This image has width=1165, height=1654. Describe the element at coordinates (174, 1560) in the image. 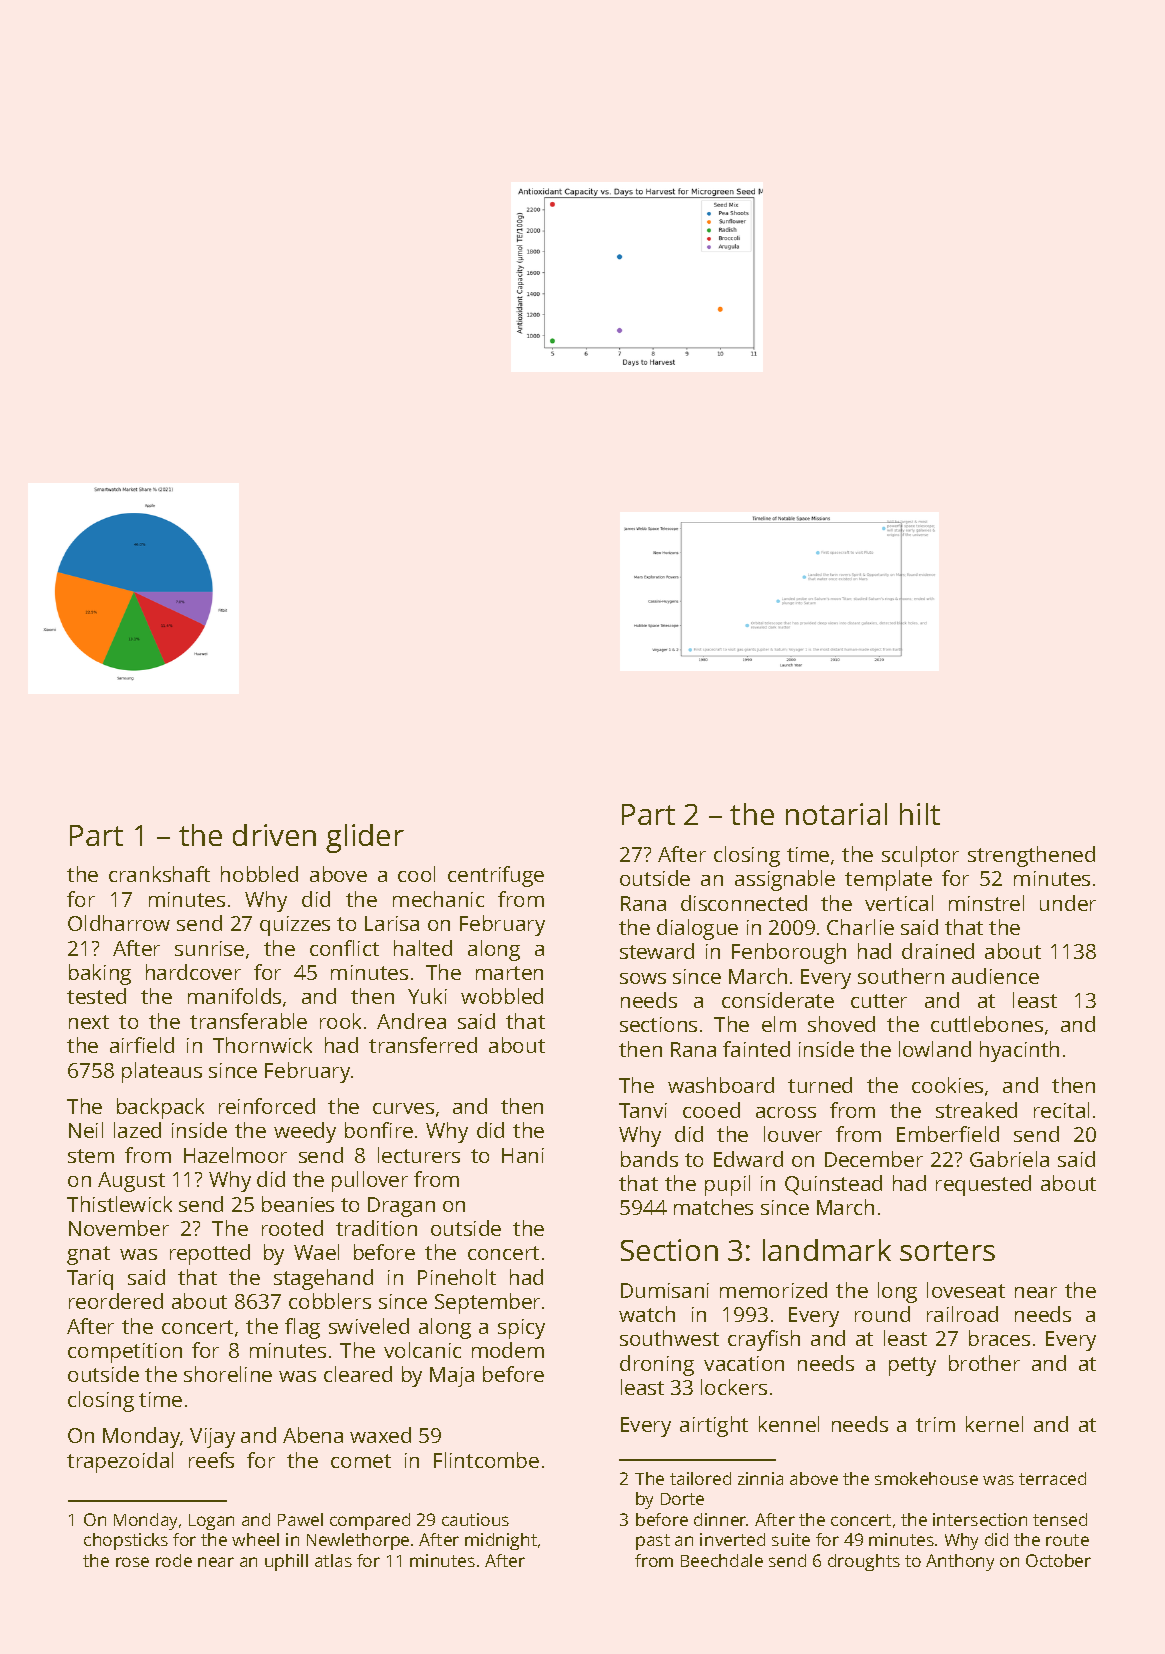

I see `rode` at that location.
